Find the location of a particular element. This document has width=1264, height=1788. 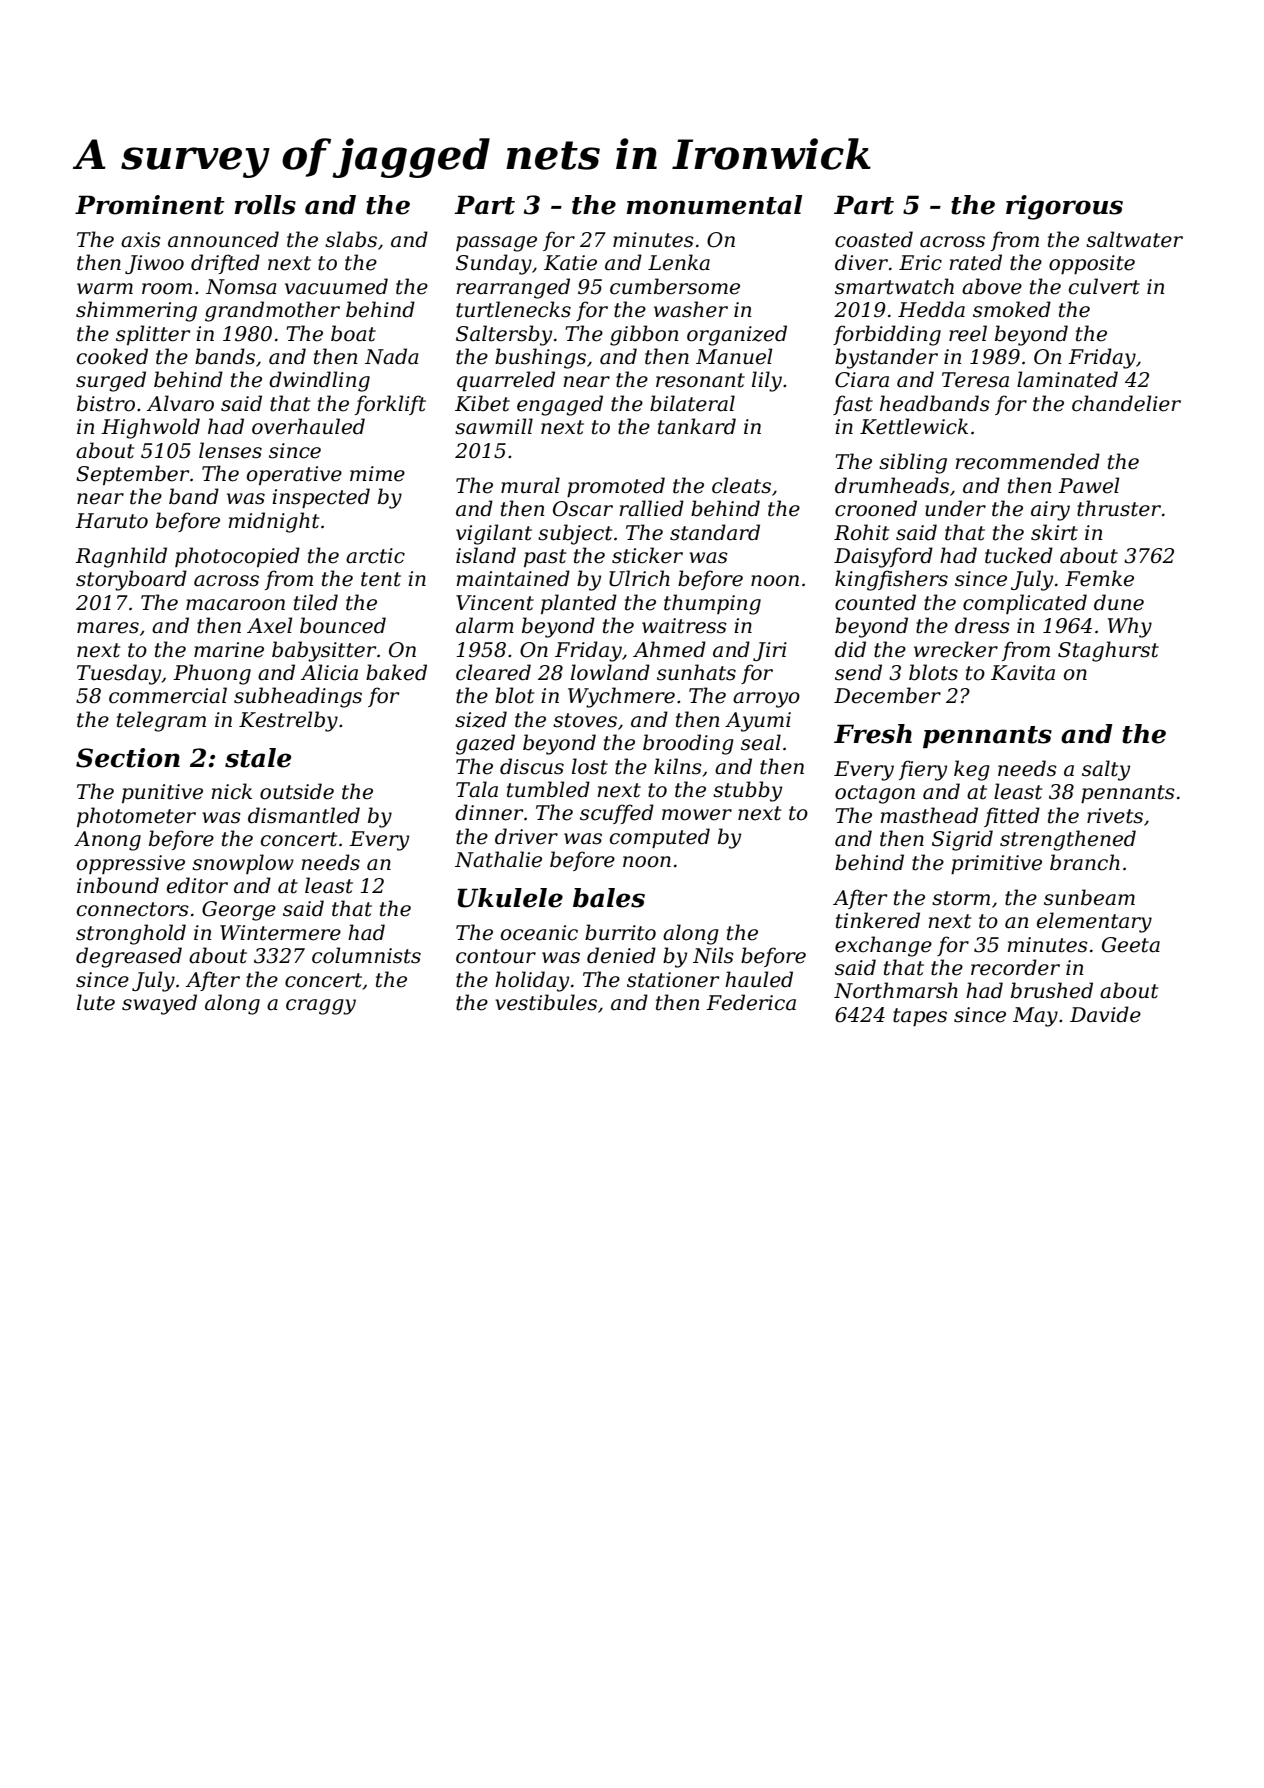

room is located at coordinates (167, 289).
